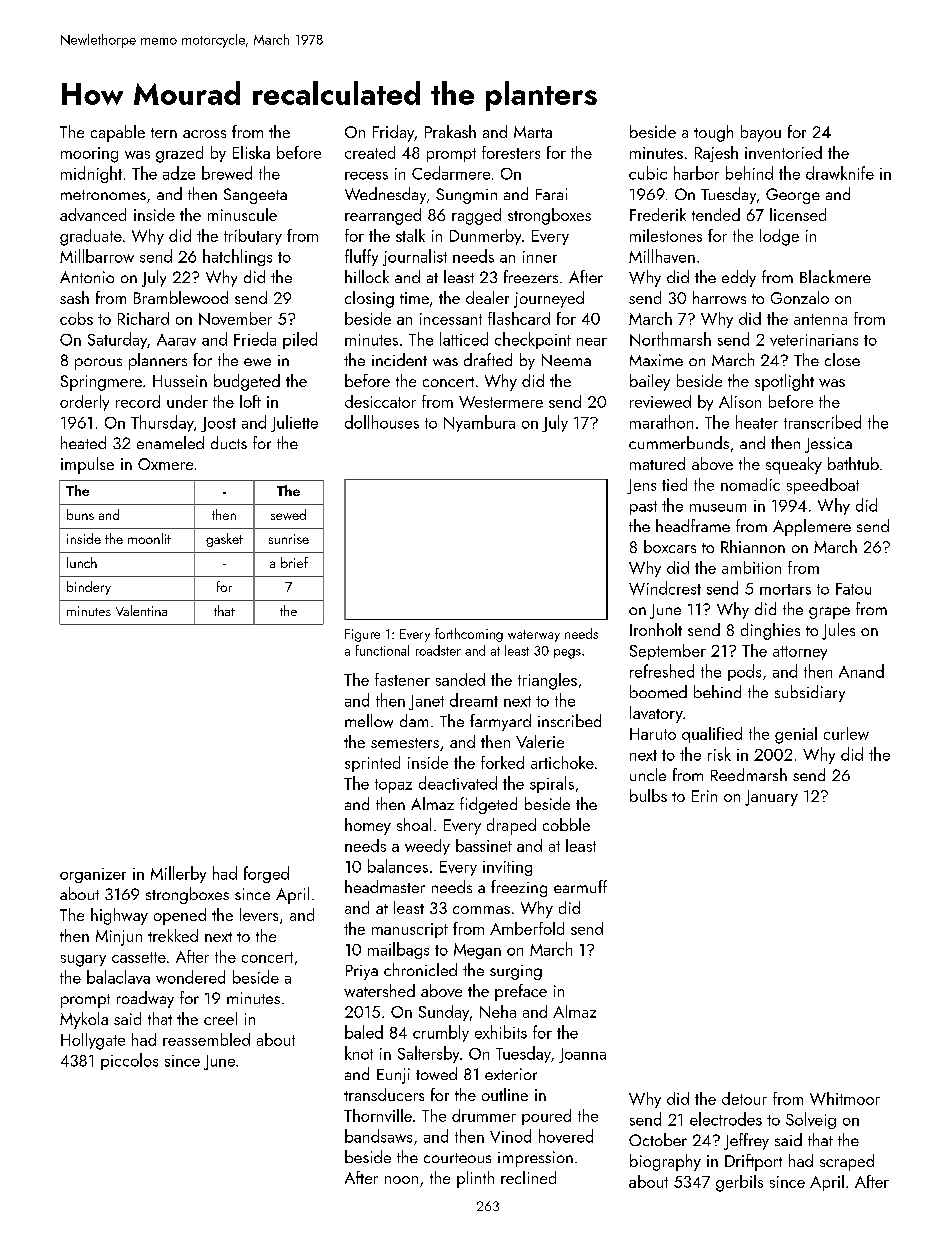 This screenshot has width=952, height=1233. What do you see at coordinates (853, 463) in the screenshot?
I see `bathtub` at bounding box center [853, 463].
